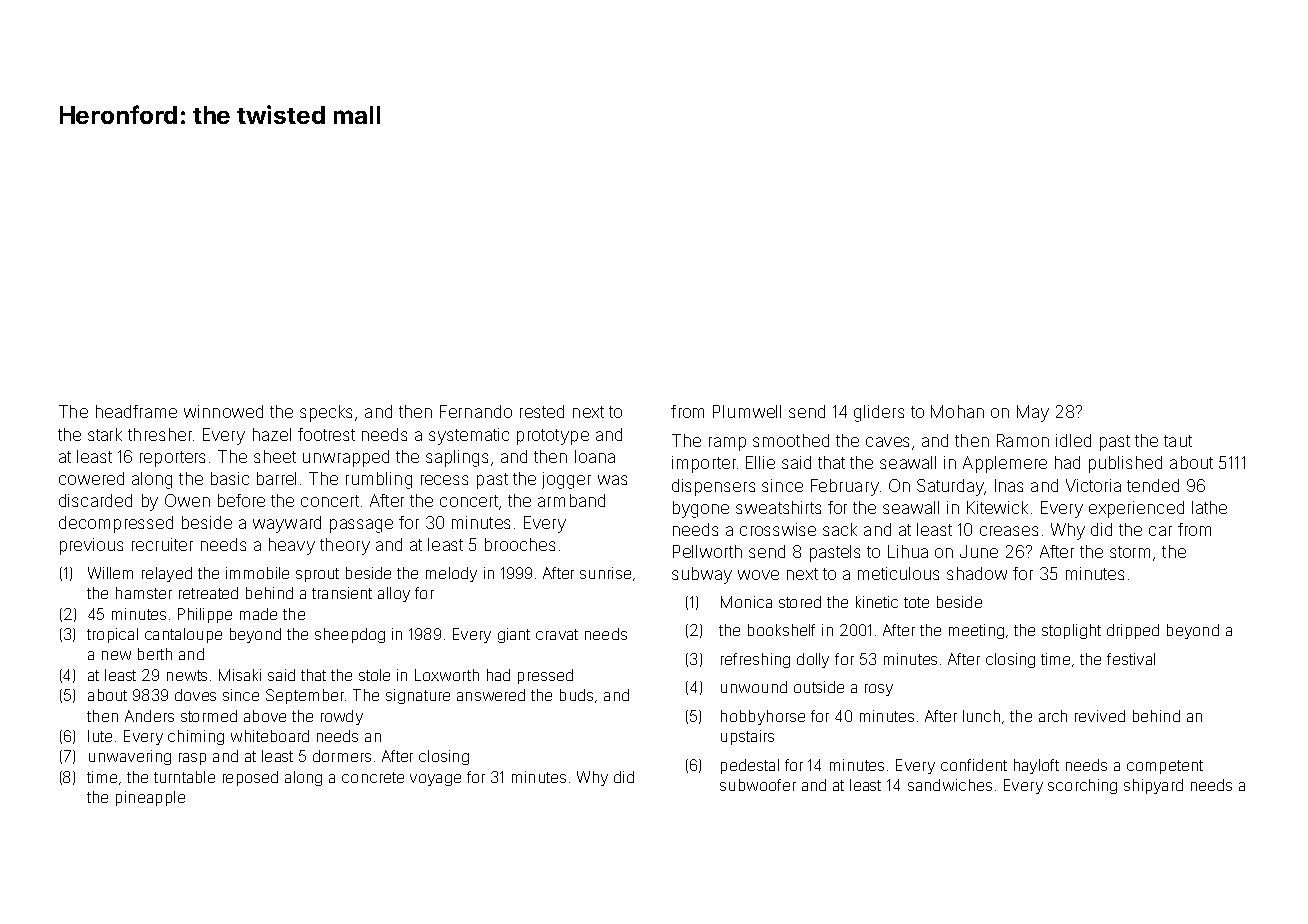  Describe the element at coordinates (150, 798) in the document. I see `pineapple` at that location.
